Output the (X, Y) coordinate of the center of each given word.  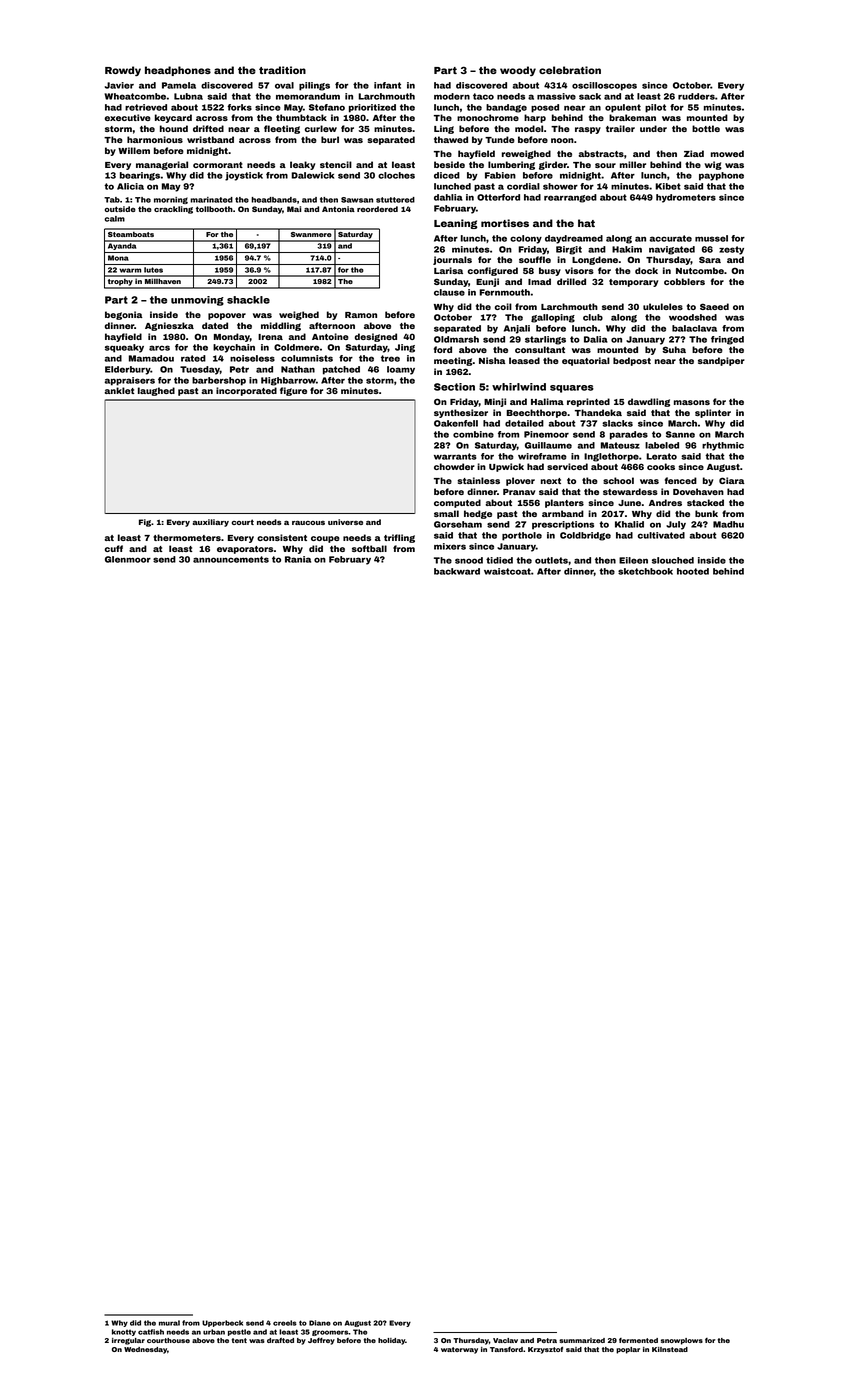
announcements (231, 559)
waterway (459, 1350)
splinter (713, 413)
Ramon (361, 315)
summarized (582, 1340)
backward (457, 571)
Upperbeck (222, 1323)
